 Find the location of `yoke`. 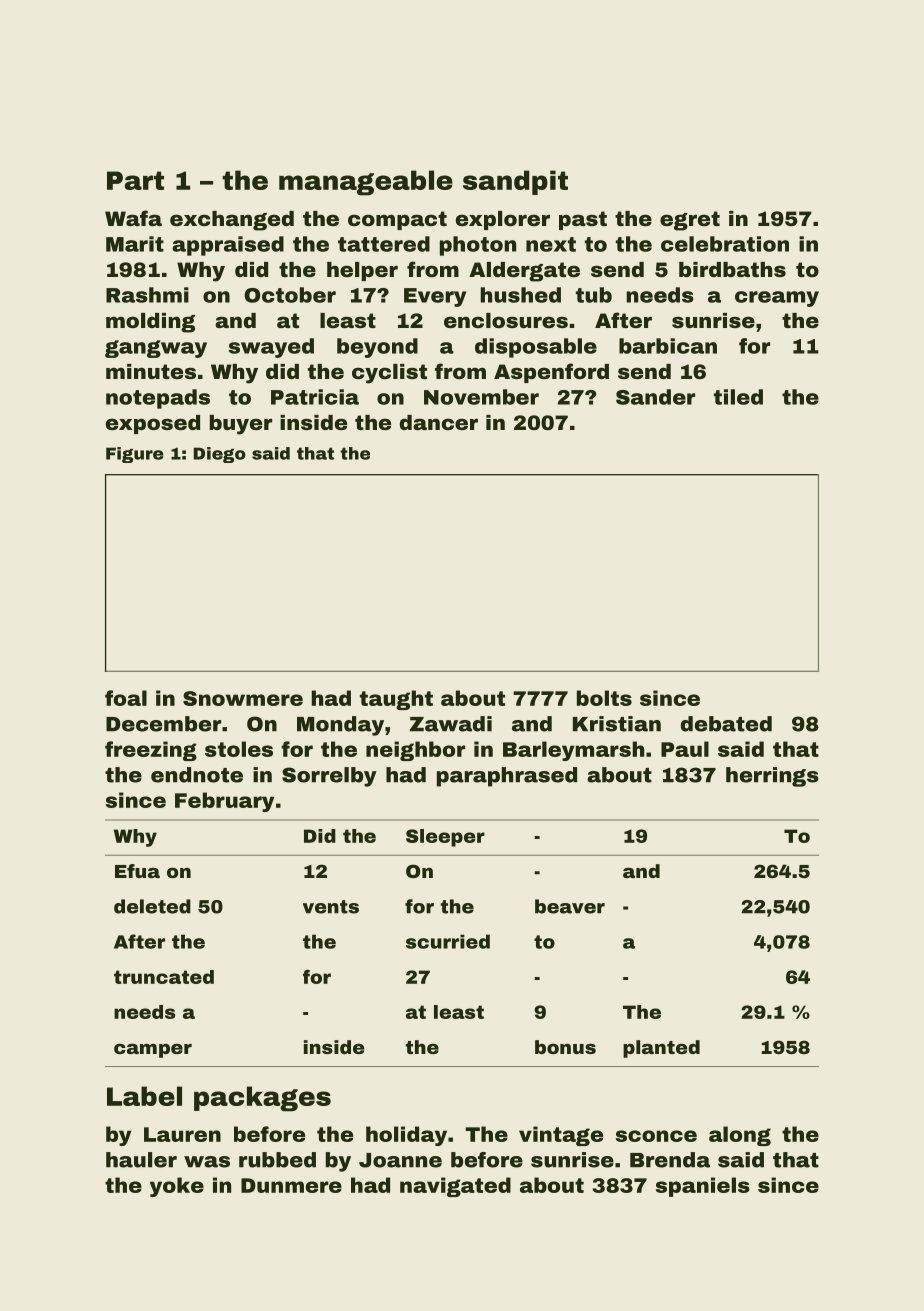

yoke is located at coordinates (177, 1187).
